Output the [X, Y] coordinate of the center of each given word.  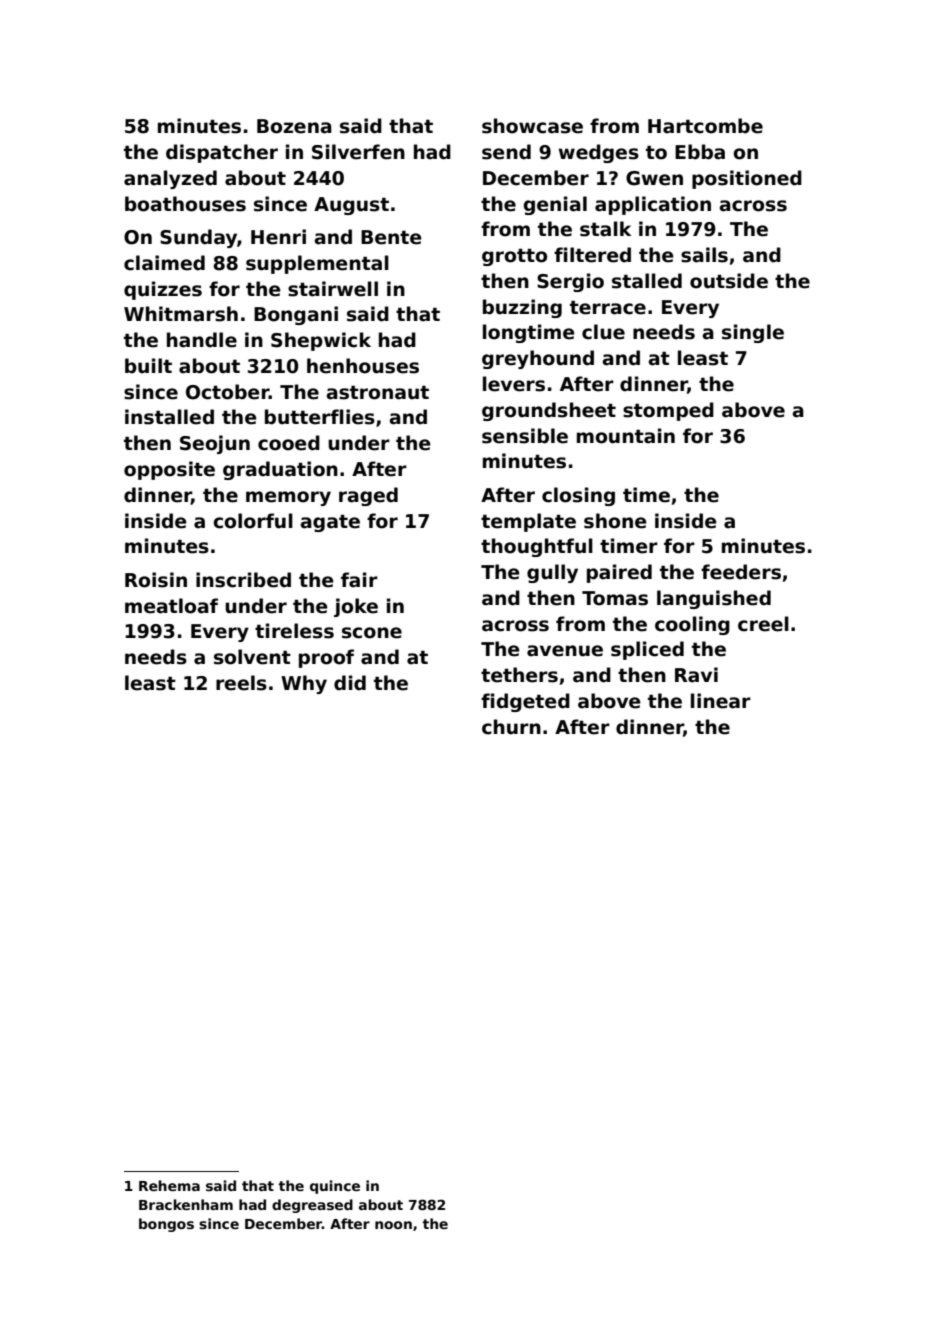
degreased [312, 1206]
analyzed [170, 179]
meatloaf [171, 606]
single [753, 333]
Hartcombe [705, 126]
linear [721, 701]
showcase [532, 126]
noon [393, 1225]
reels [241, 683]
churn [511, 727]
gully [552, 573]
